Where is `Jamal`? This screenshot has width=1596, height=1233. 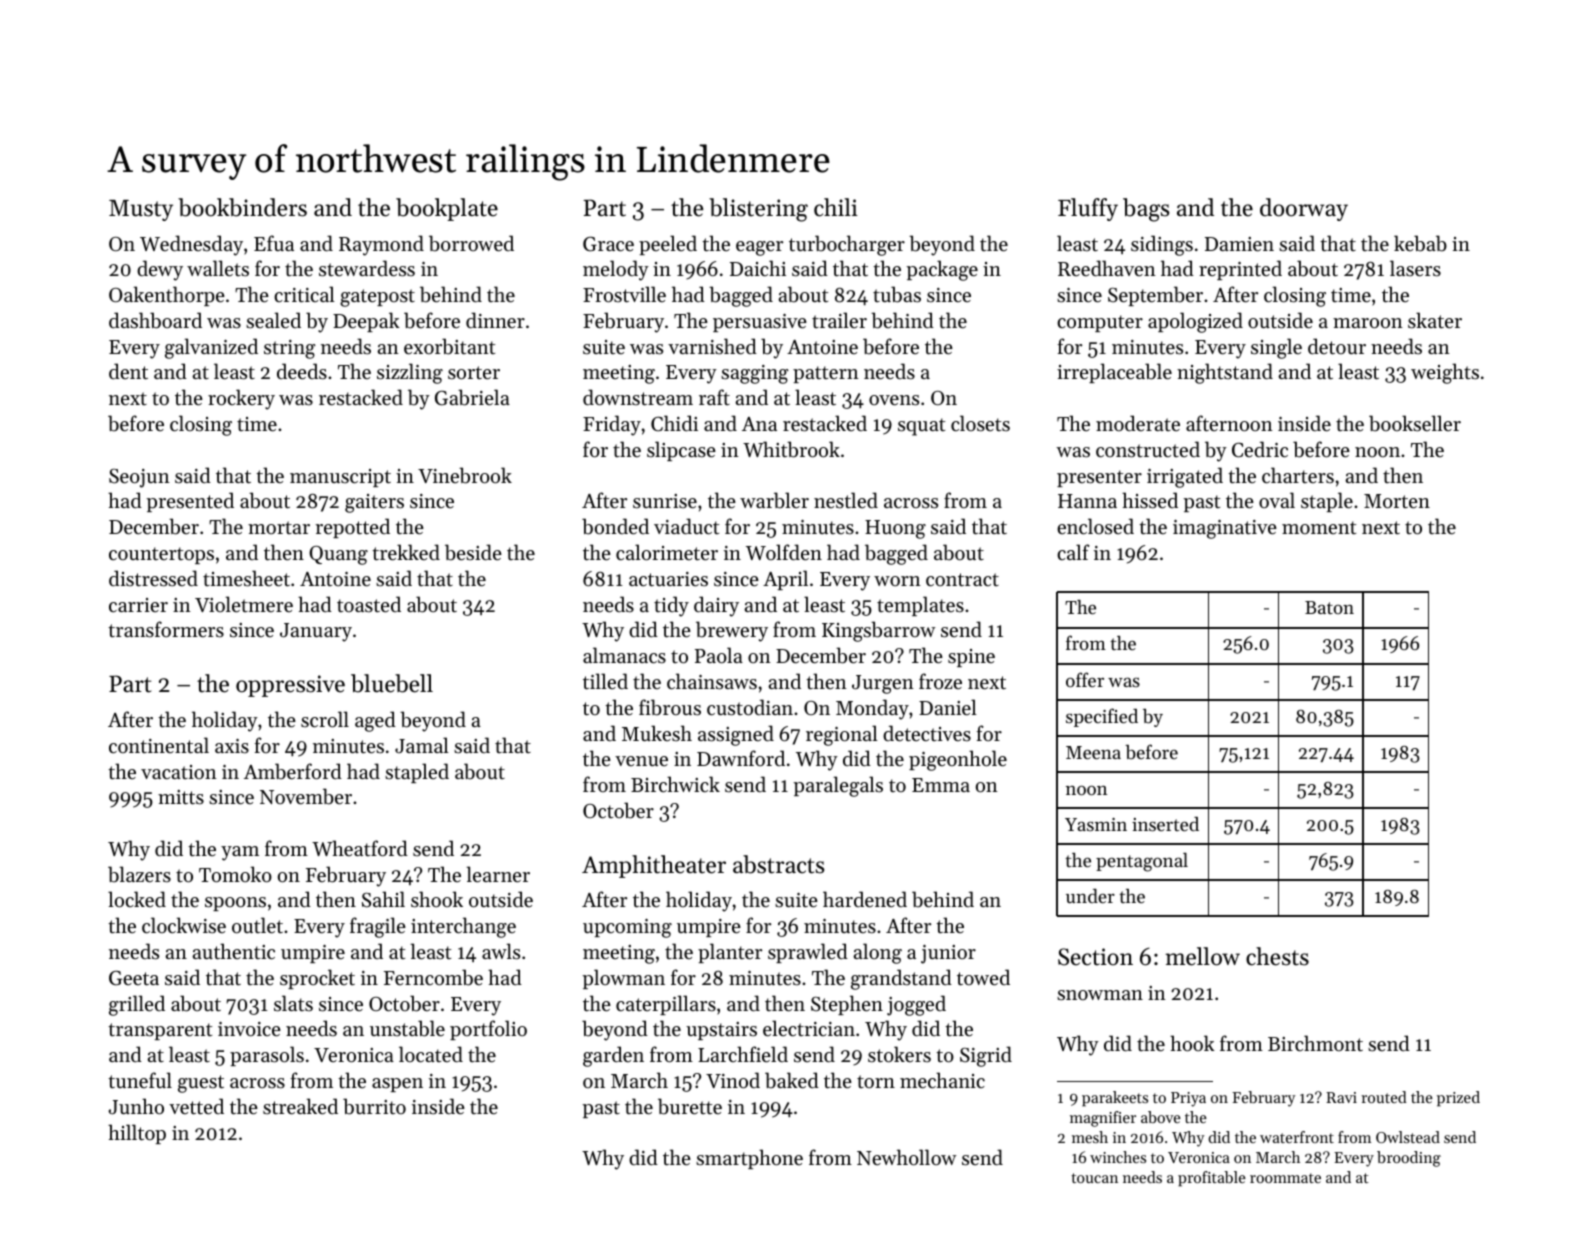 Jamal is located at coordinates (422, 745).
